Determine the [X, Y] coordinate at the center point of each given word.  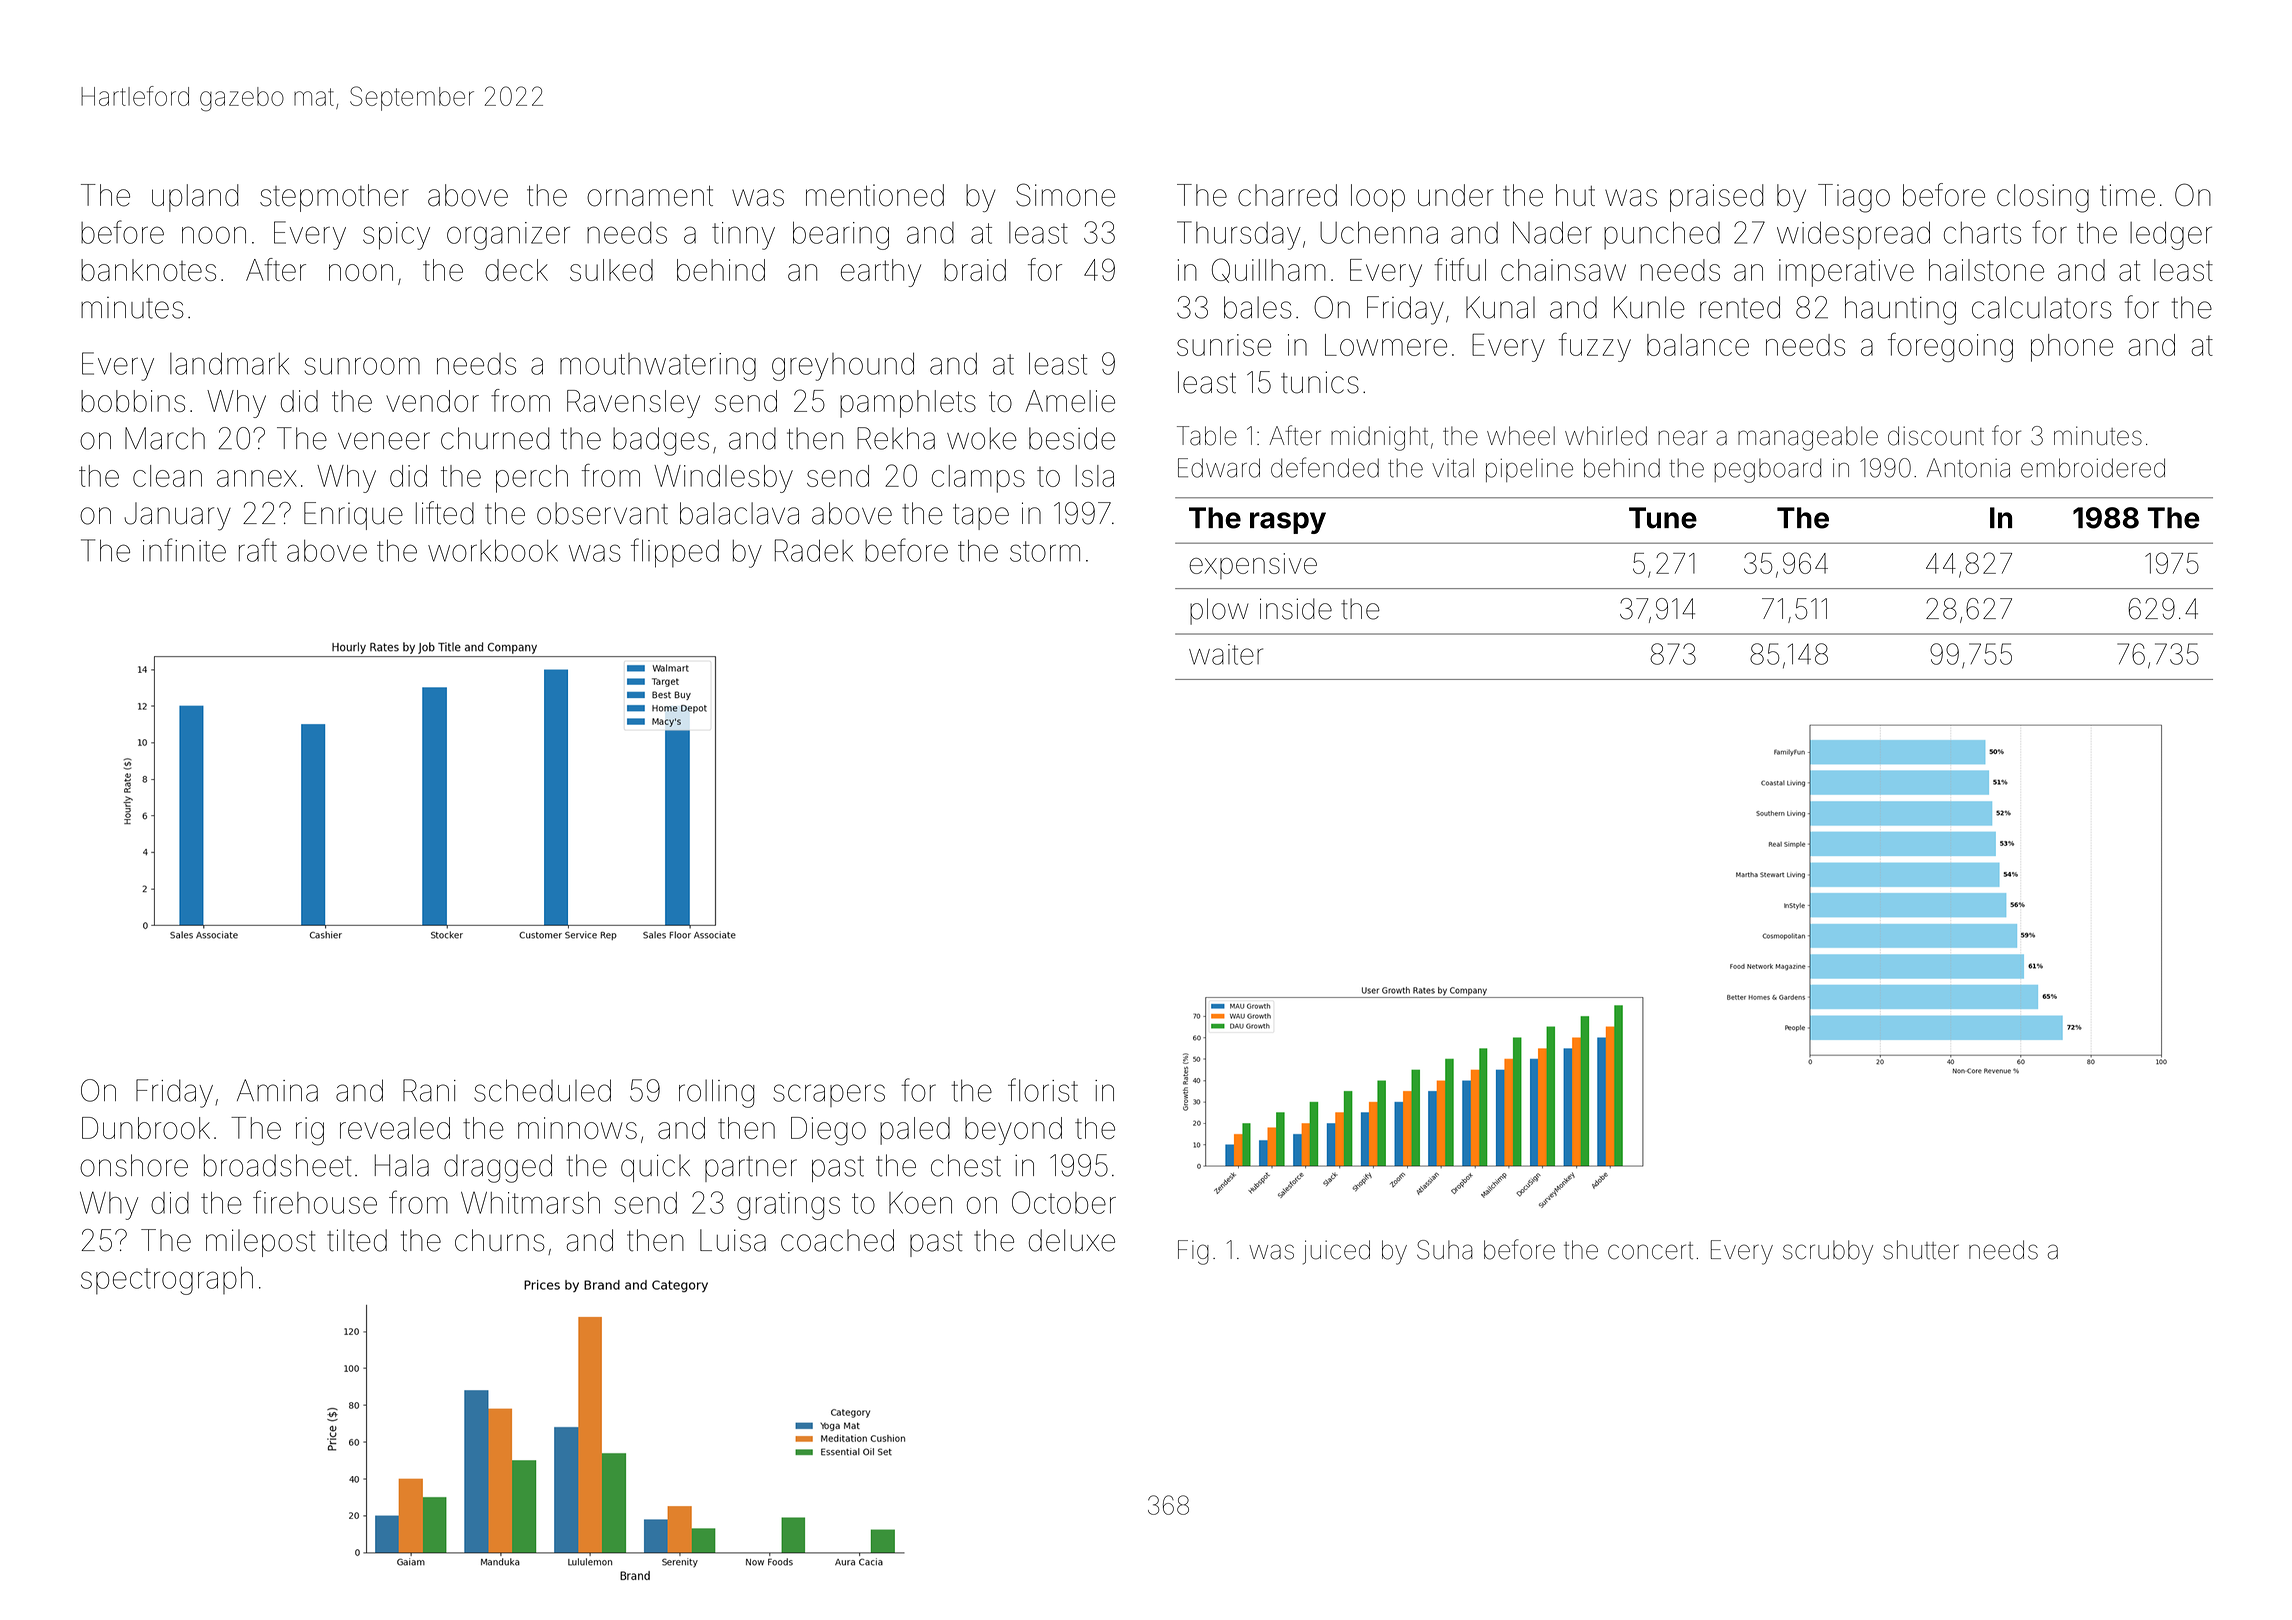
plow [1219, 611]
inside [1296, 609]
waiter [1226, 654]
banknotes [148, 270]
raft [258, 550]
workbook [493, 550]
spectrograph [167, 1280]
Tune [1663, 518]
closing [2043, 198]
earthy [881, 273]
